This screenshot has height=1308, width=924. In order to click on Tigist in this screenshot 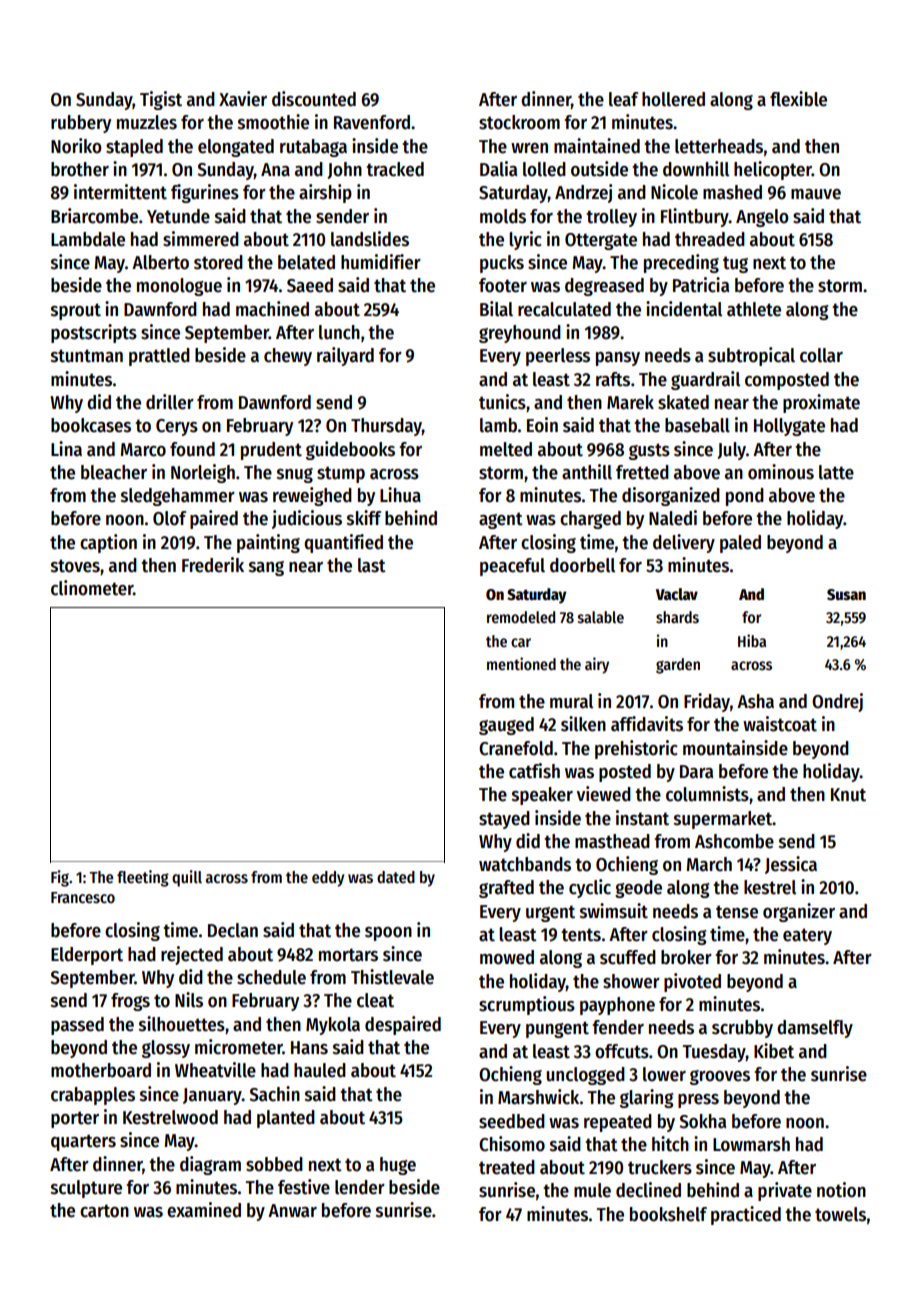, I will do `click(161, 100)`.
